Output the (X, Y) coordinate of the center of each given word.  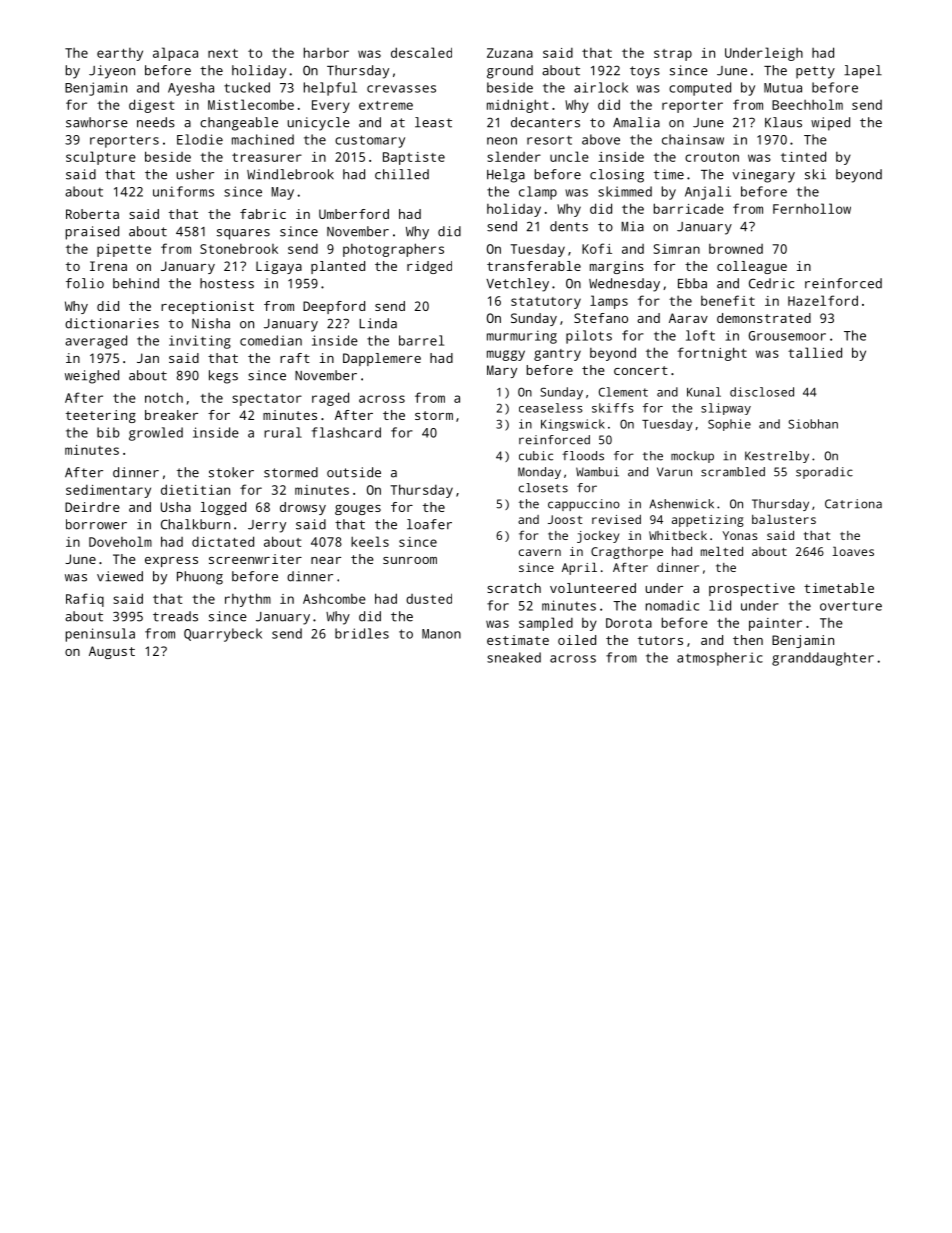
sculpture (101, 158)
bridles (362, 633)
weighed (92, 377)
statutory (546, 303)
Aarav (688, 318)
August (112, 652)
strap (673, 55)
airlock (601, 87)
